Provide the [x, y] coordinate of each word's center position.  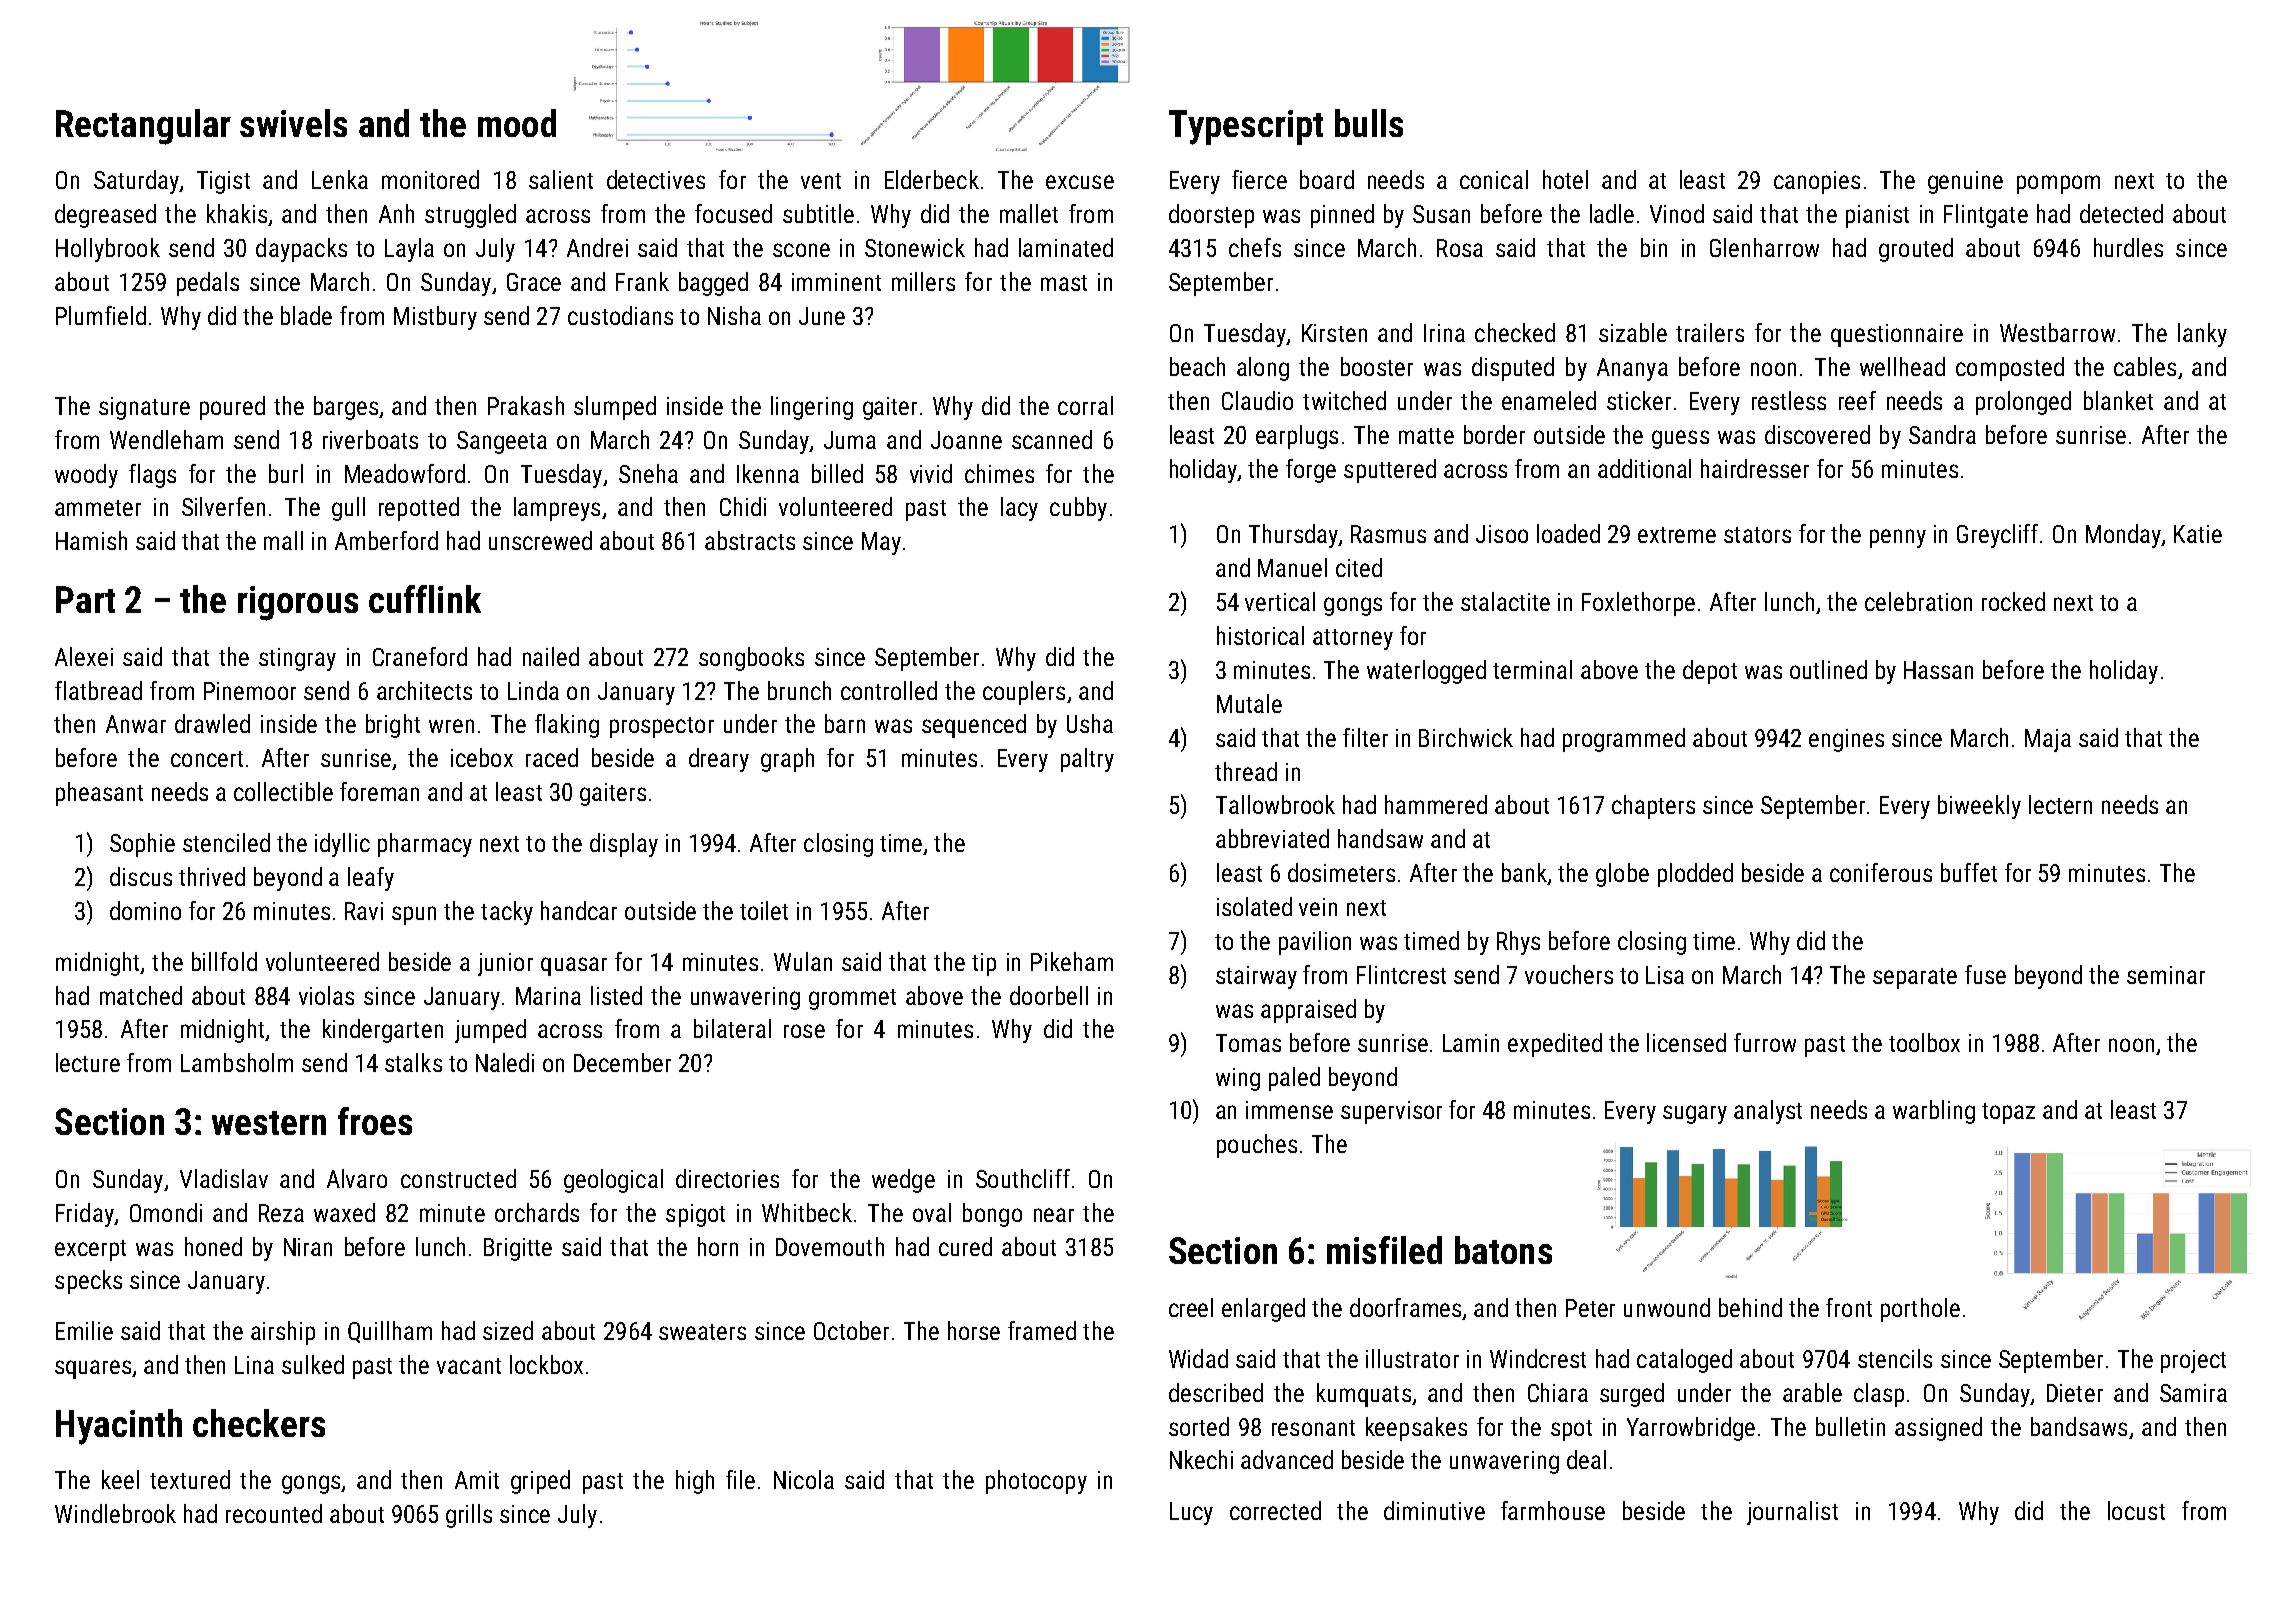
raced [552, 757]
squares [93, 1369]
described [1216, 1392]
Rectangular [143, 127]
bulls [1369, 123]
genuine [1965, 182]
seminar [2166, 975]
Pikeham [1072, 961]
